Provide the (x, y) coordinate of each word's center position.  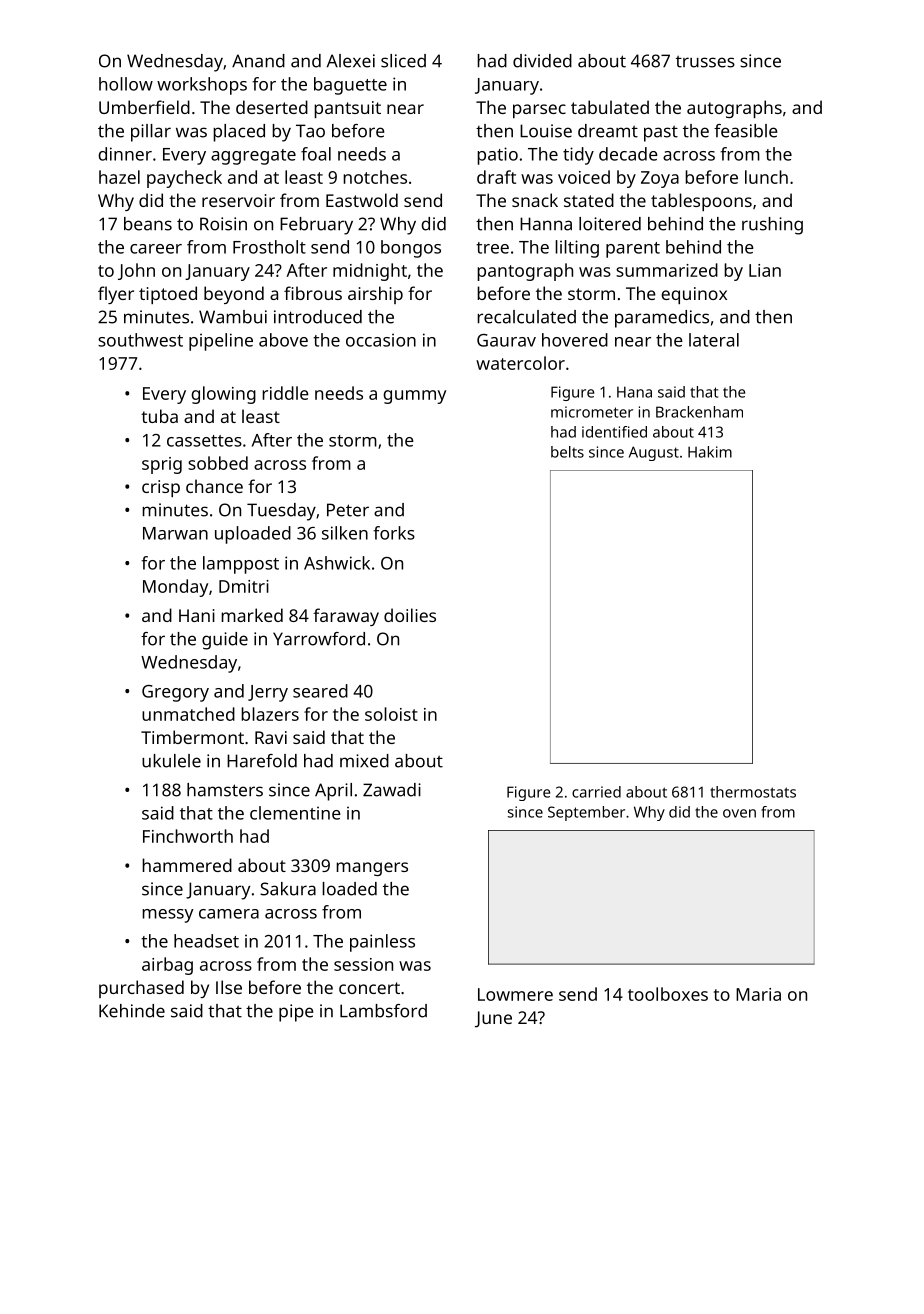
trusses (705, 62)
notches (375, 177)
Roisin (223, 224)
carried (596, 792)
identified (614, 432)
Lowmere (515, 994)
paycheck (184, 179)
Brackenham (699, 412)
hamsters (225, 790)
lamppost (241, 565)
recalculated (526, 317)
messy (168, 916)
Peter (348, 510)
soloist (391, 714)
